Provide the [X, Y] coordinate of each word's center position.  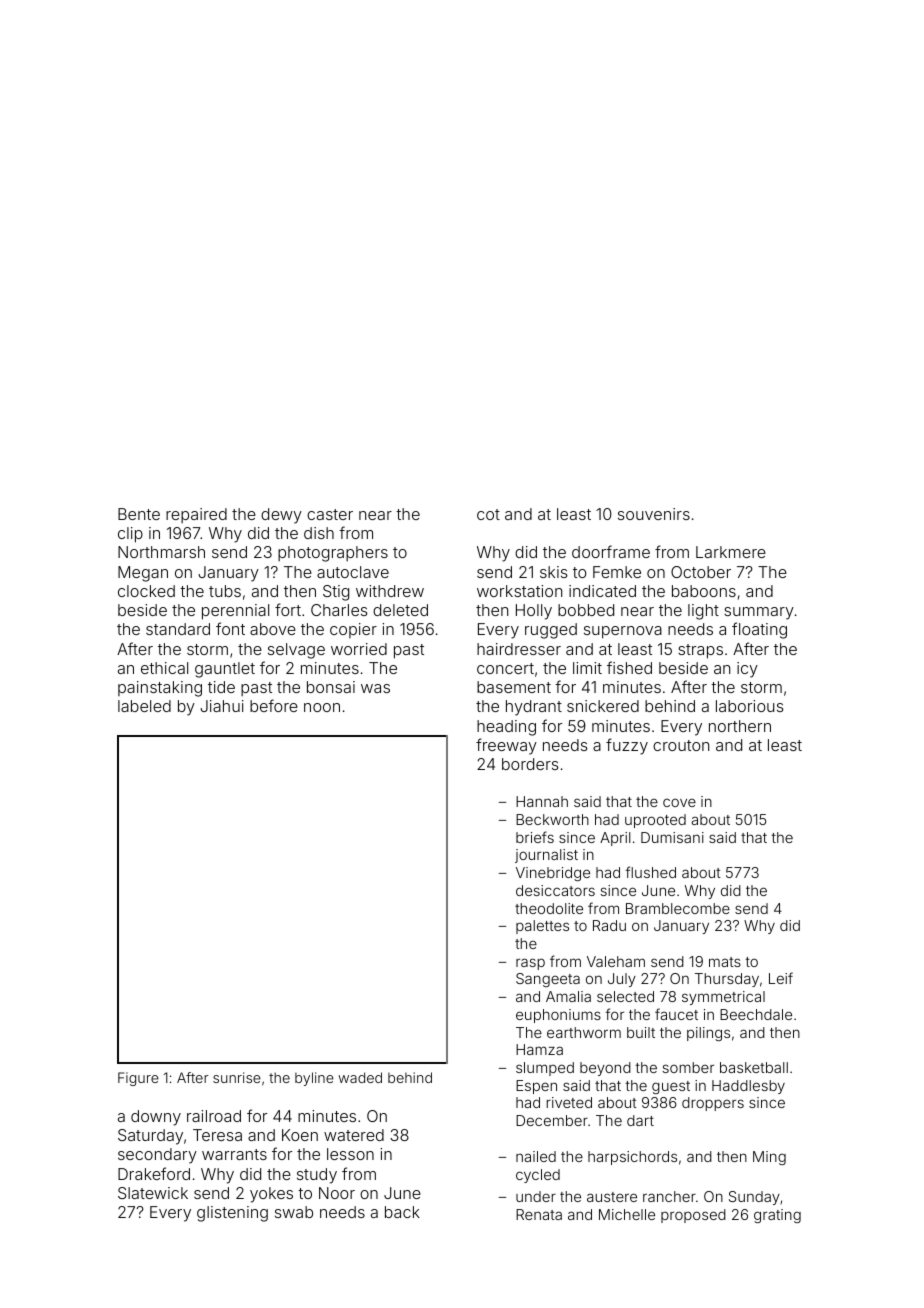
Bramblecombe [678, 908]
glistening [232, 1214]
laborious [750, 706]
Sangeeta [548, 980]
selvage [296, 651]
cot [488, 514]
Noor [337, 1193]
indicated [602, 591]
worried [359, 649]
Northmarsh [161, 552]
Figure [138, 1079]
